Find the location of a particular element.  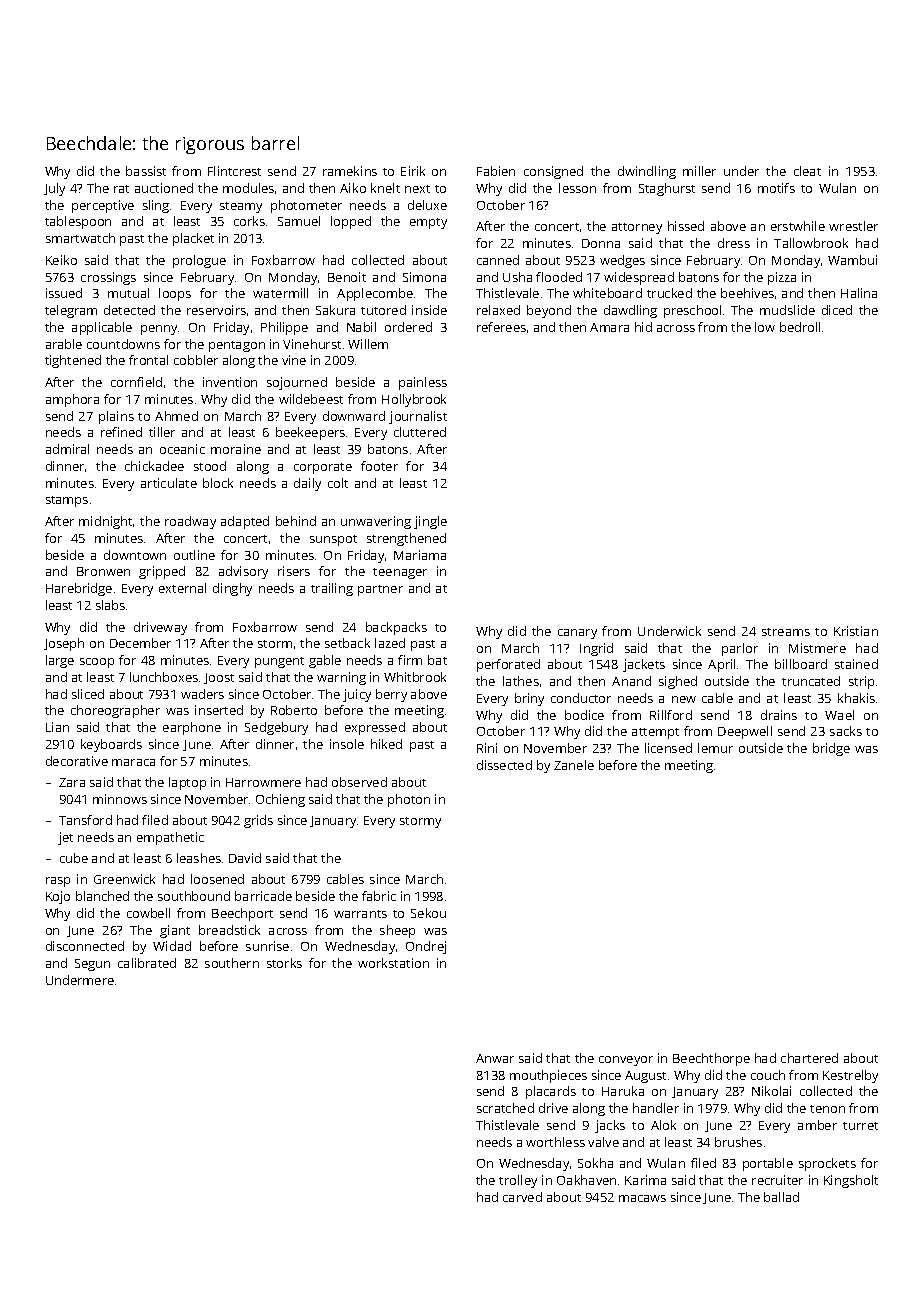

southern is located at coordinates (232, 963).
